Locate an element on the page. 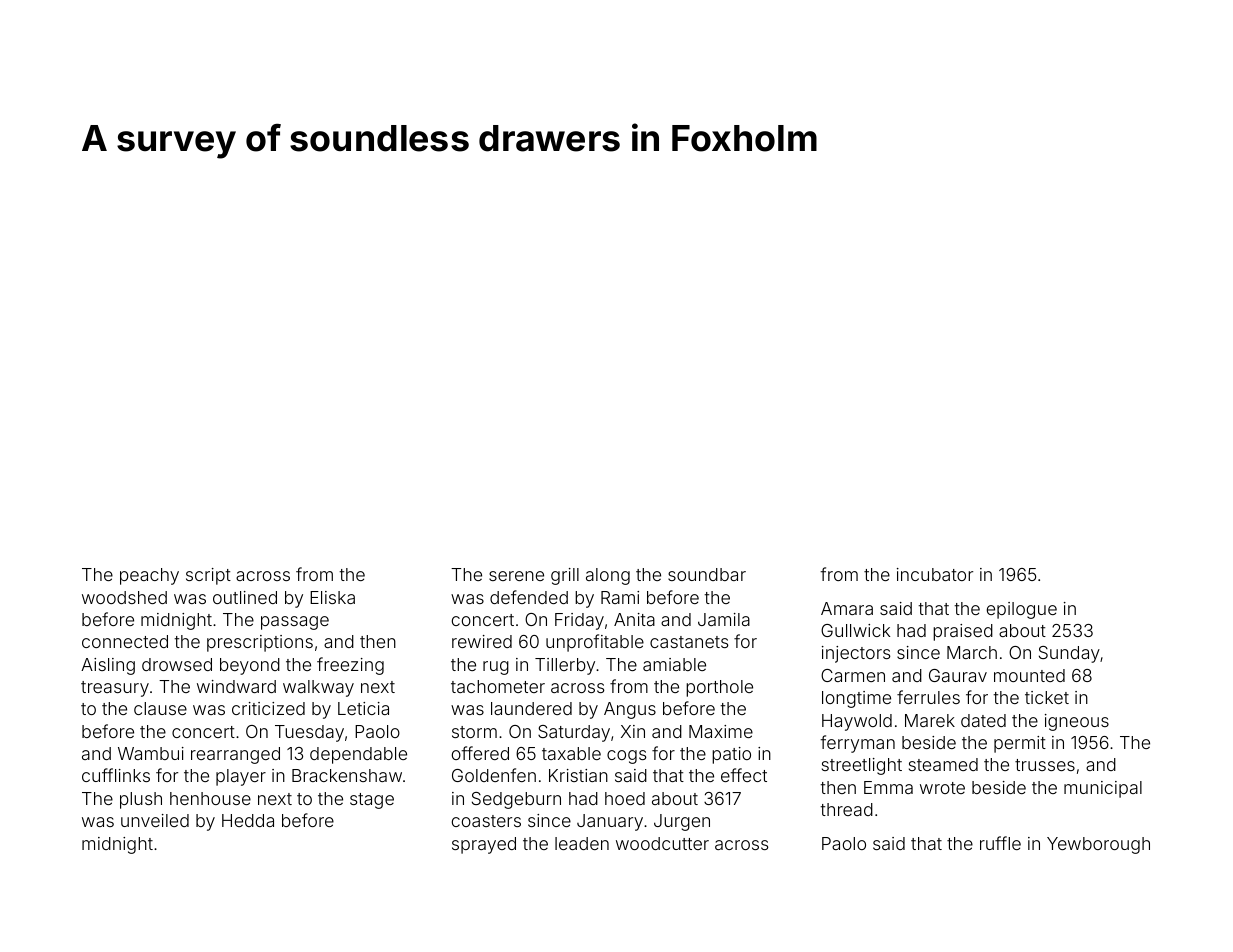  rearranged is located at coordinates (235, 755).
